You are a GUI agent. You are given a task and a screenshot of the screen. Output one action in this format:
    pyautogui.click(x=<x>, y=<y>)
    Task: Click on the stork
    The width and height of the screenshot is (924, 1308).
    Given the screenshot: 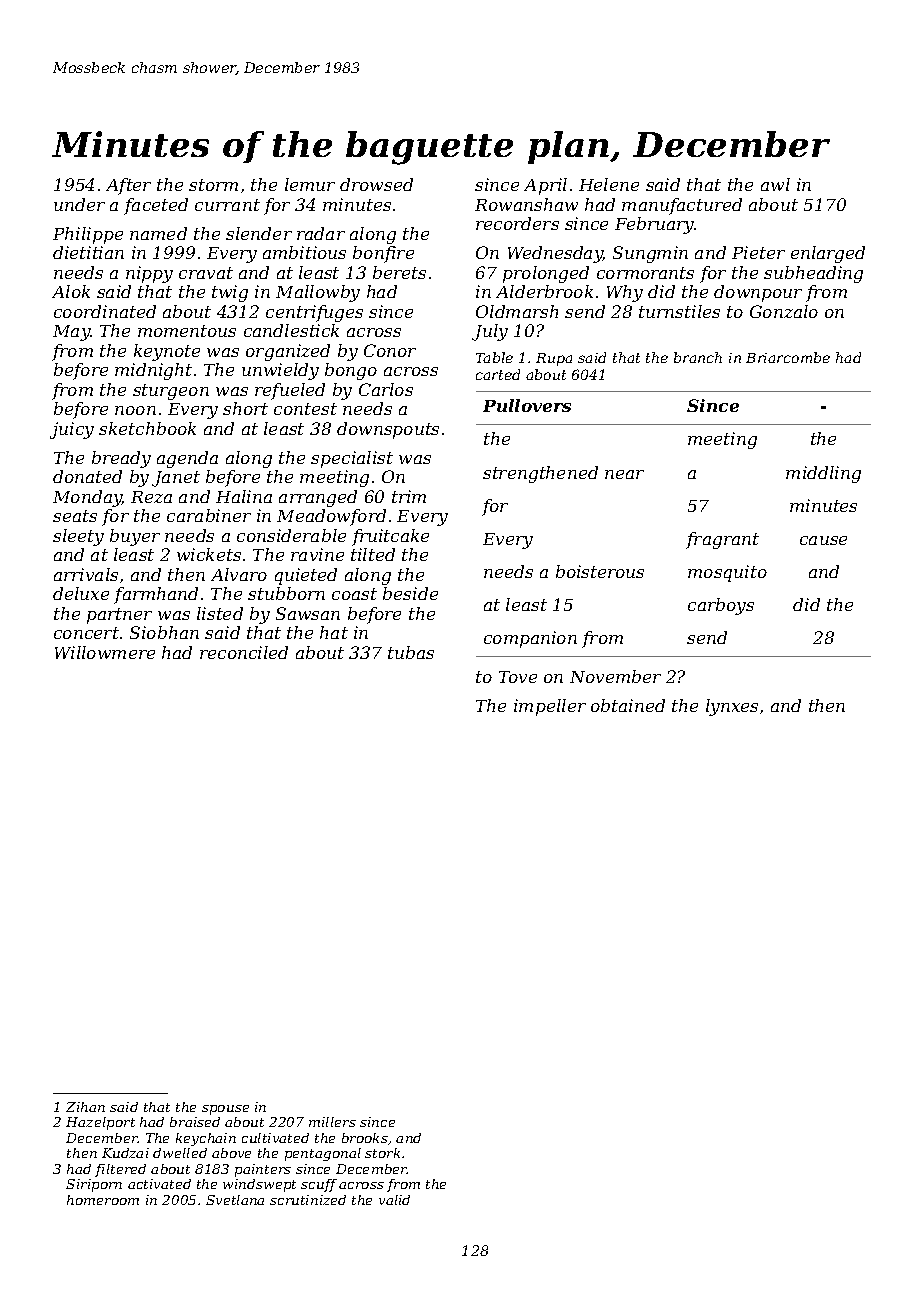 What is the action you would take?
    pyautogui.click(x=382, y=1153)
